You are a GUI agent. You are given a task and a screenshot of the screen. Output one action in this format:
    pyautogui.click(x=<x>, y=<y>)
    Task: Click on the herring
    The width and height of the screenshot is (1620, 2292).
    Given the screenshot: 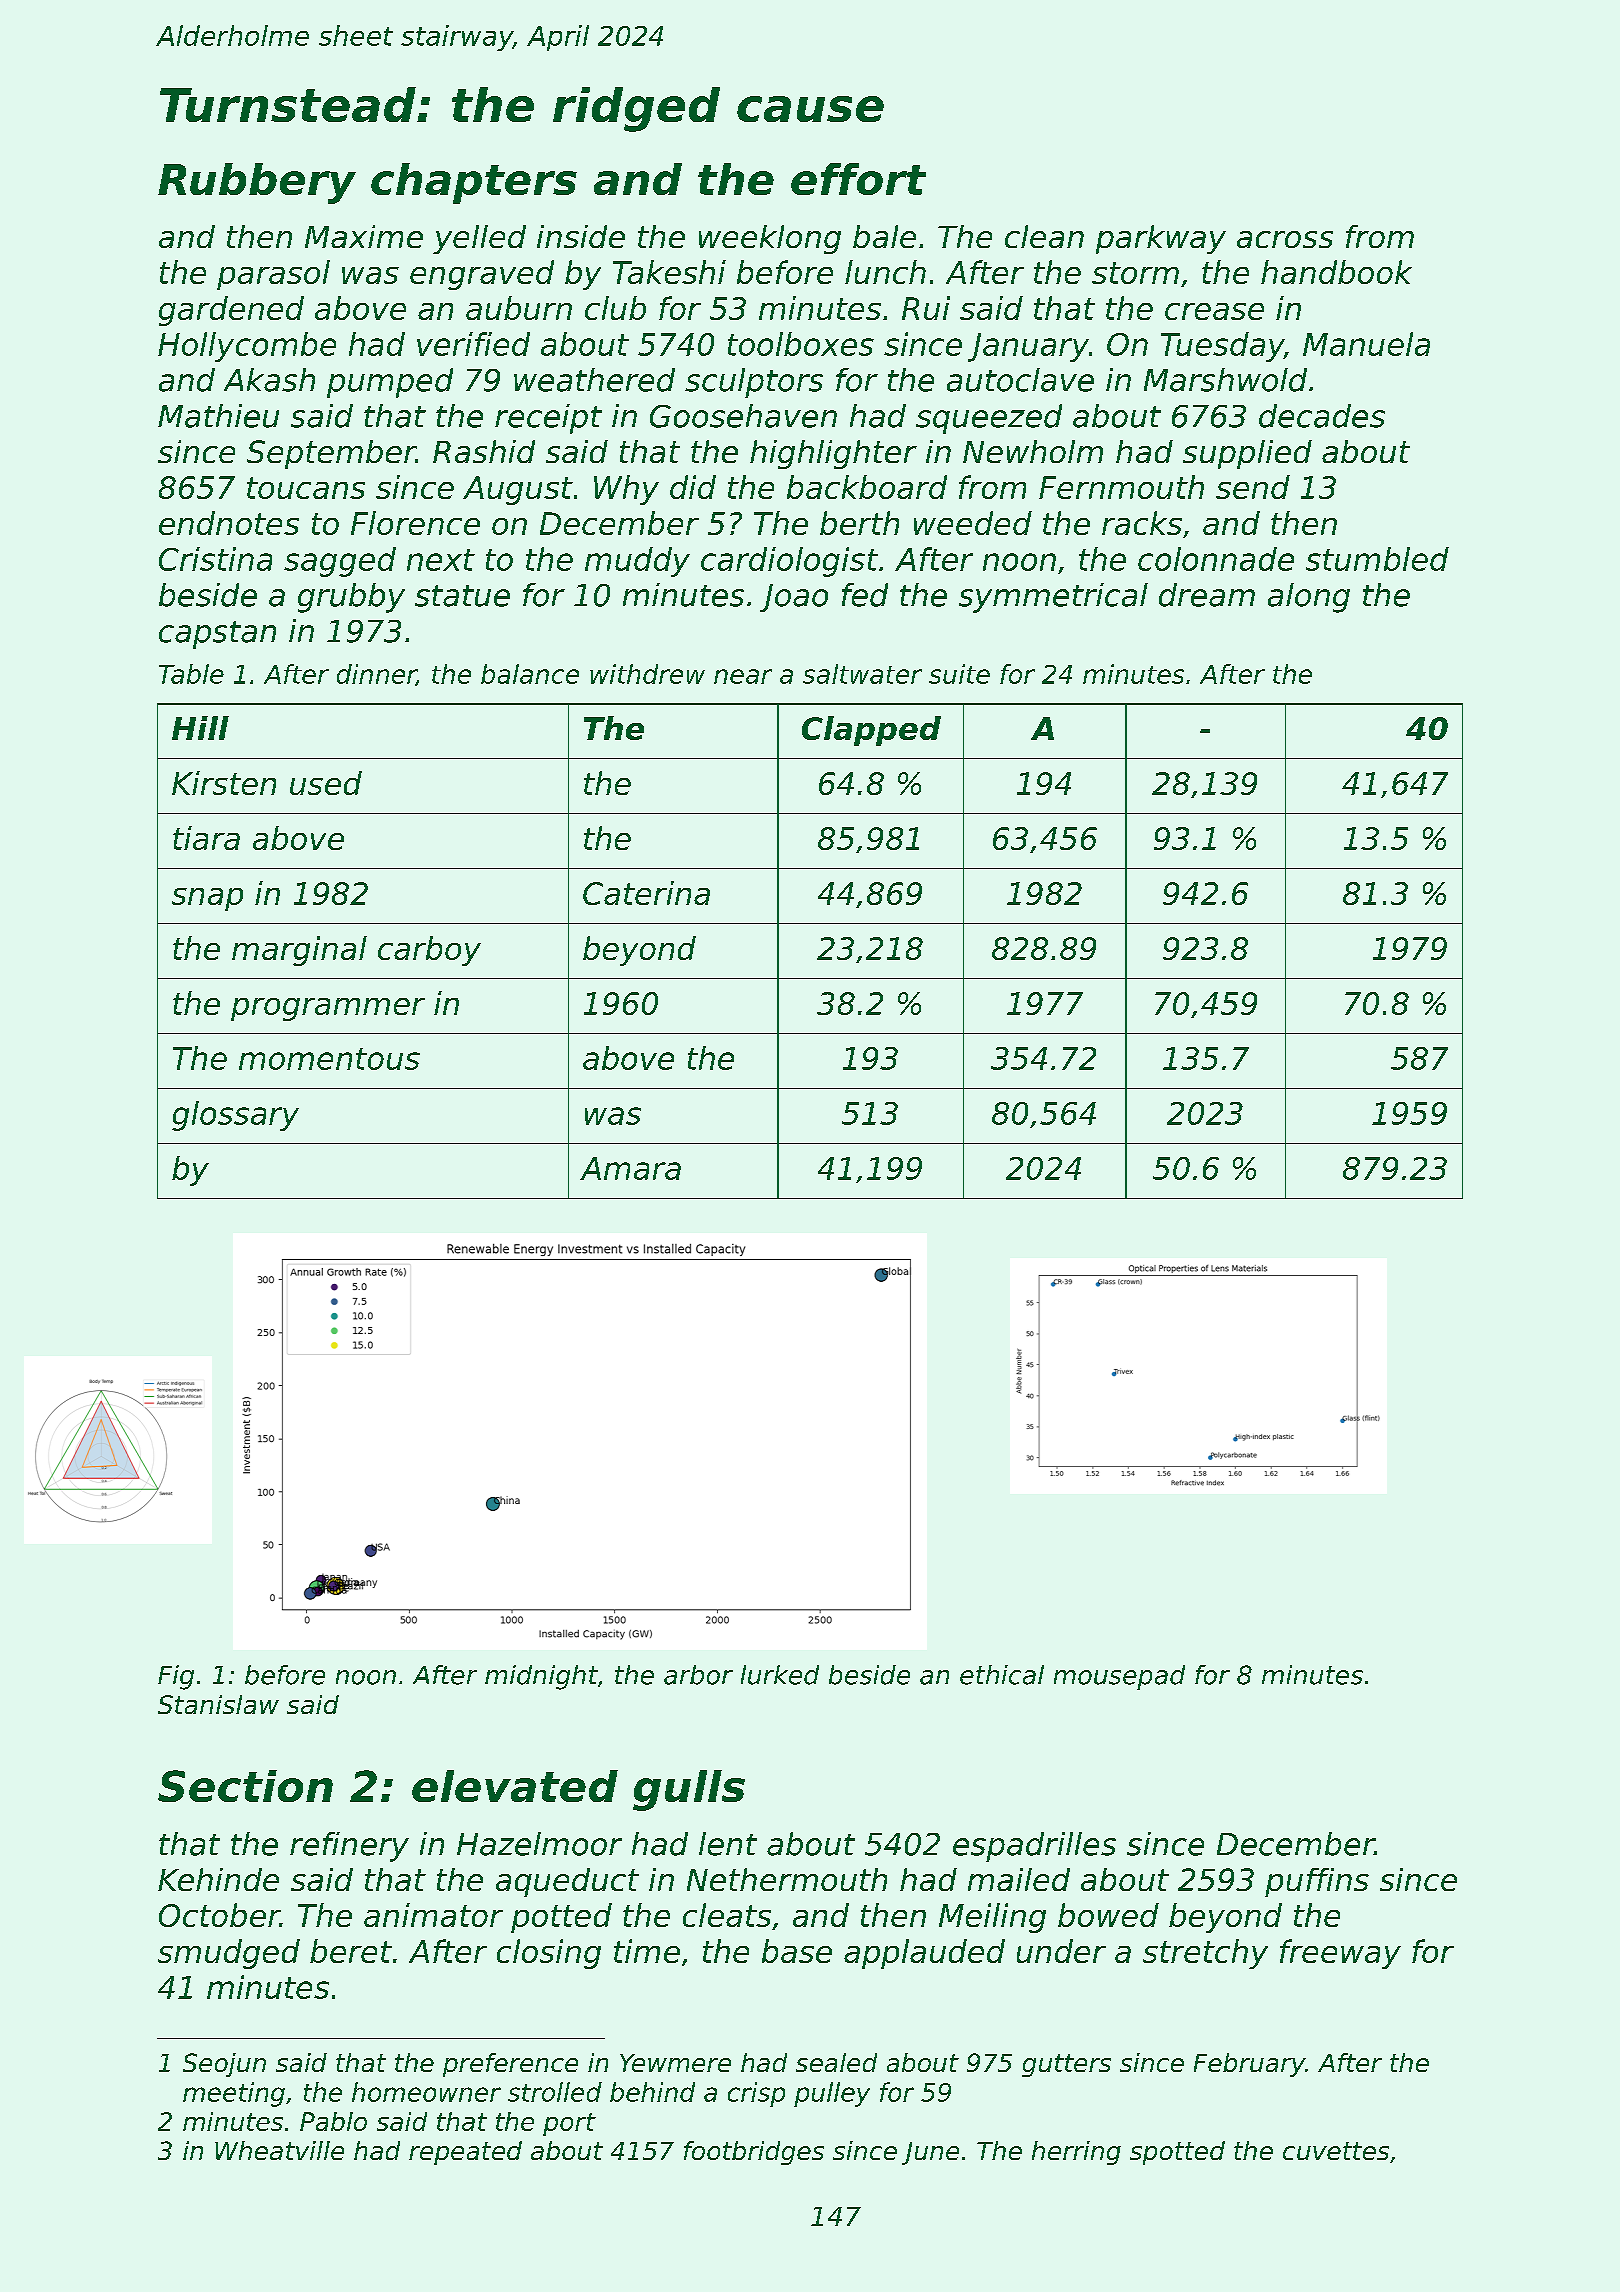 What is the action you would take?
    pyautogui.click(x=1076, y=2153)
